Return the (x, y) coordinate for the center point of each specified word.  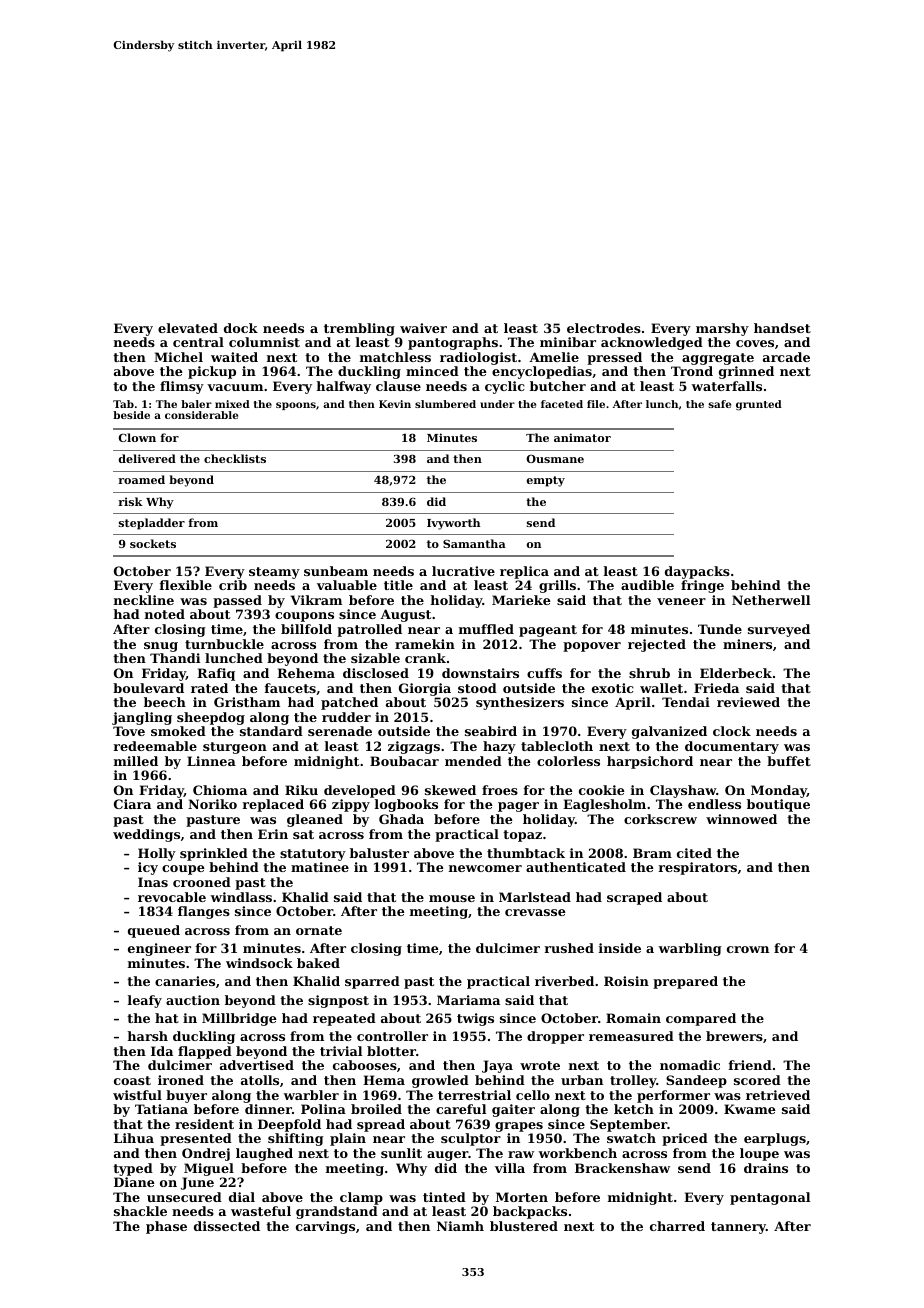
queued (154, 931)
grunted (759, 405)
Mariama (468, 1000)
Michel (178, 357)
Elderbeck (736, 673)
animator (582, 437)
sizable (375, 658)
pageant (548, 631)
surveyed (779, 630)
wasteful (261, 1211)
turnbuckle (224, 644)
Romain (633, 1018)
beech (165, 702)
